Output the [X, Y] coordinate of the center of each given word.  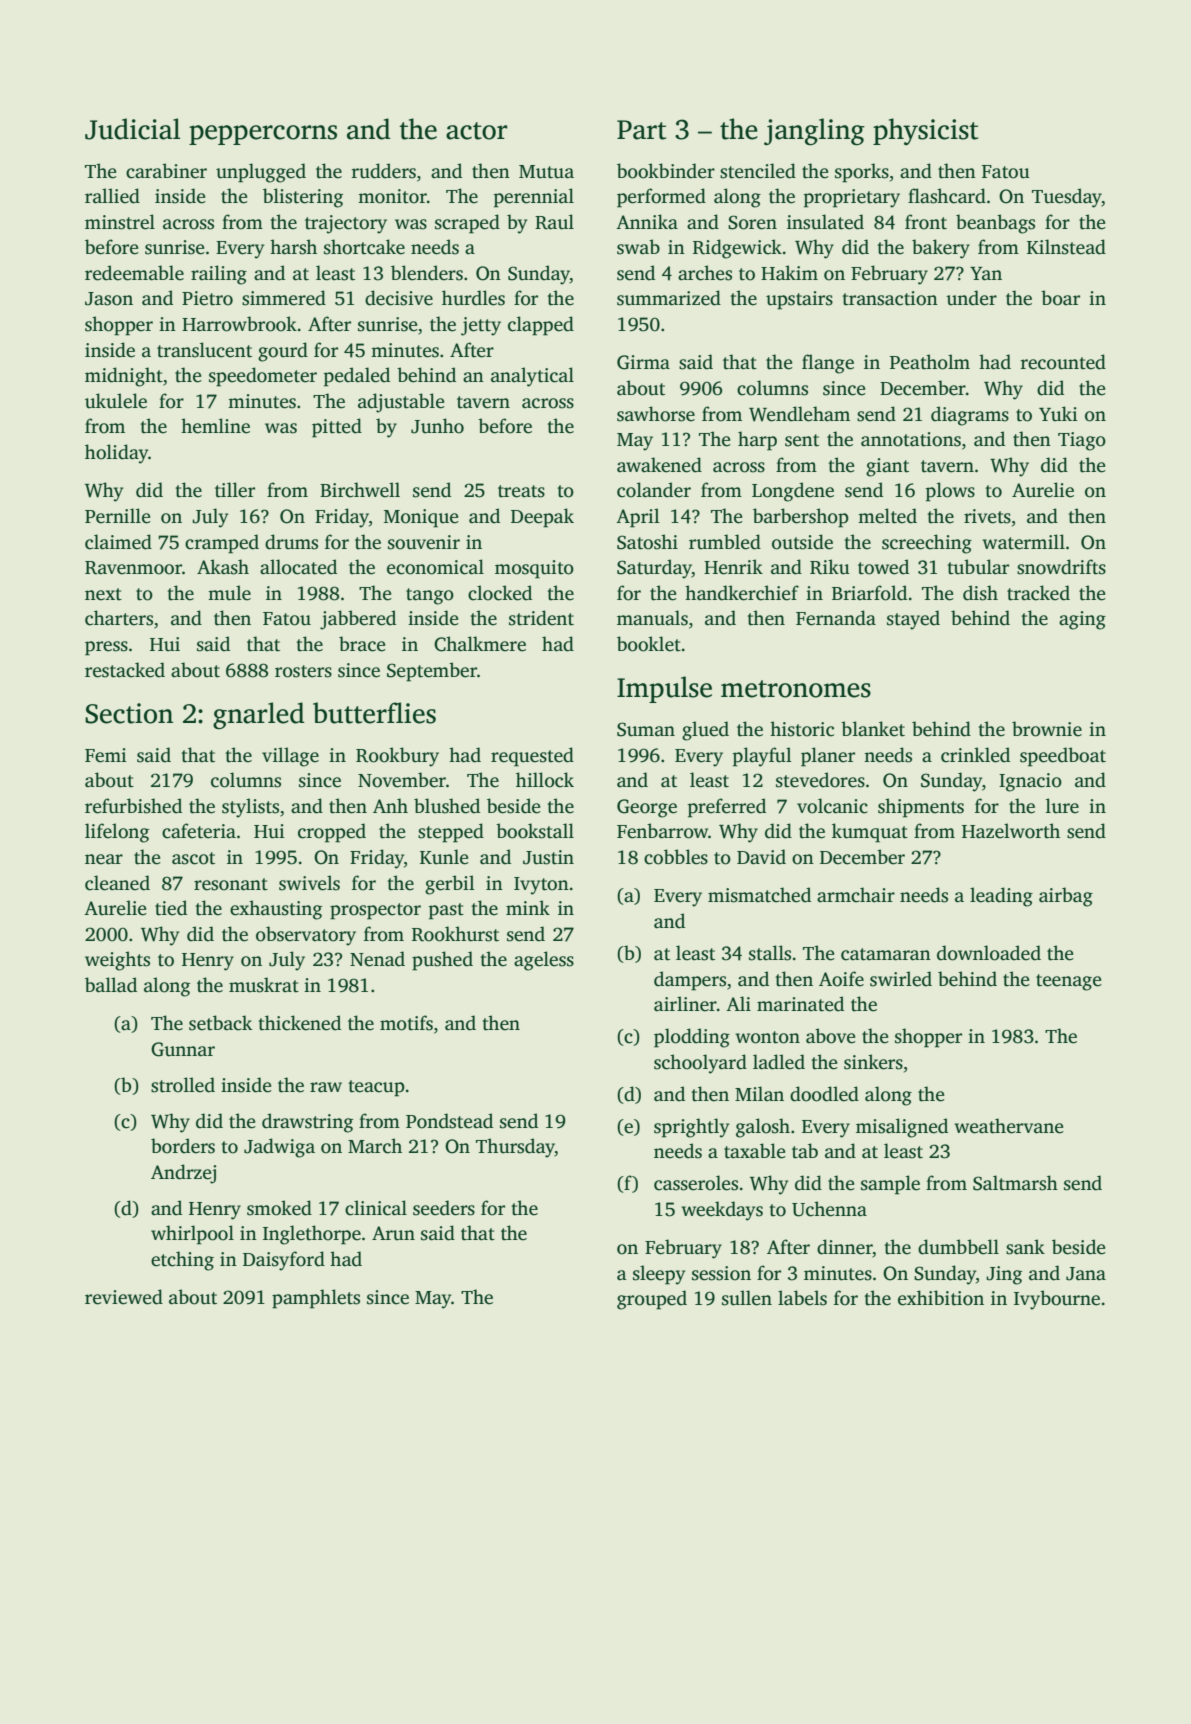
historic [802, 729]
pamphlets [316, 1299]
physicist [925, 131]
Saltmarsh [1015, 1183]
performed [661, 198]
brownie [1047, 729]
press [106, 648]
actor [477, 131]
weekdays [722, 1211]
